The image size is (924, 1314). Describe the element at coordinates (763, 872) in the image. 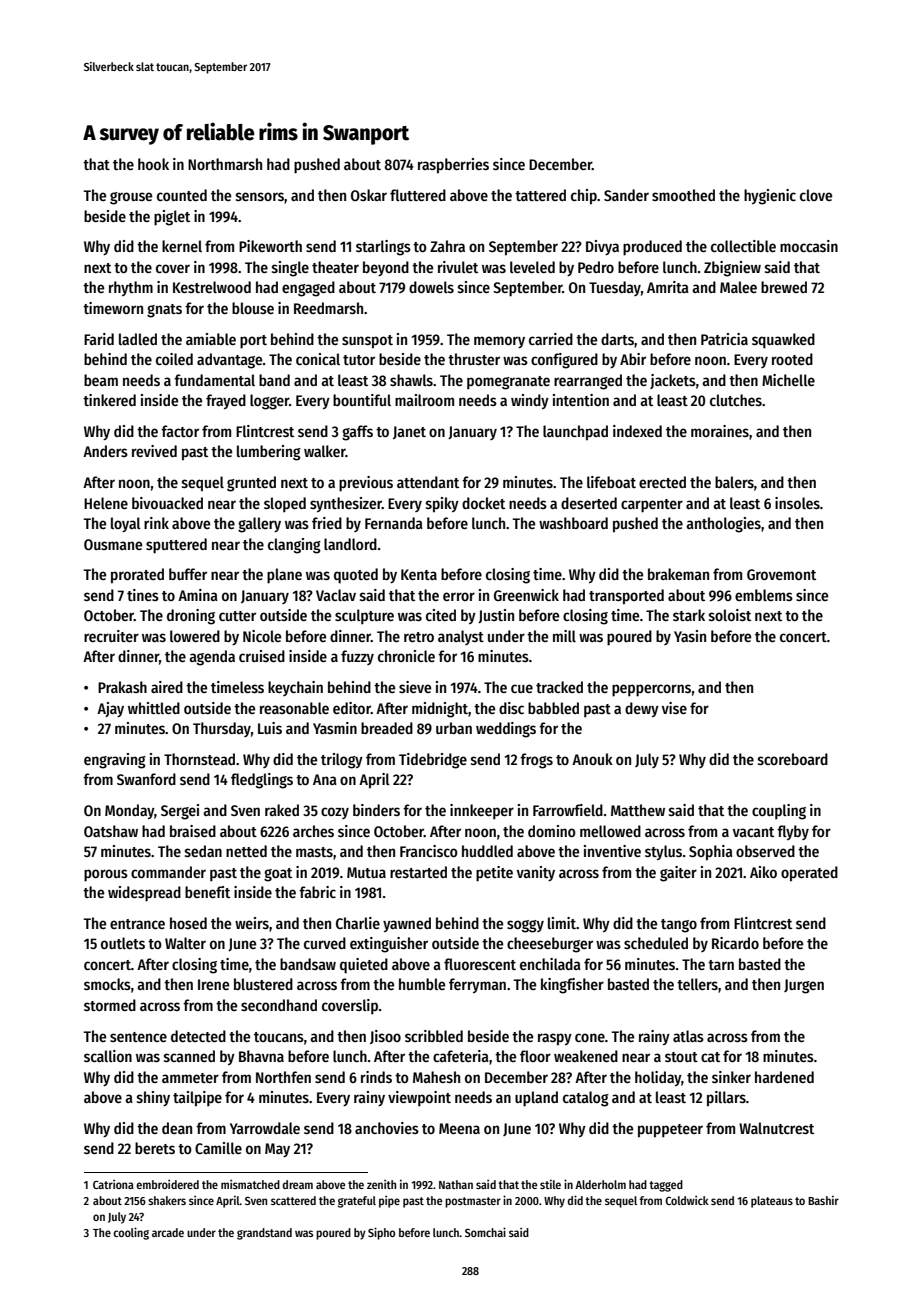

I see `Aiko` at that location.
